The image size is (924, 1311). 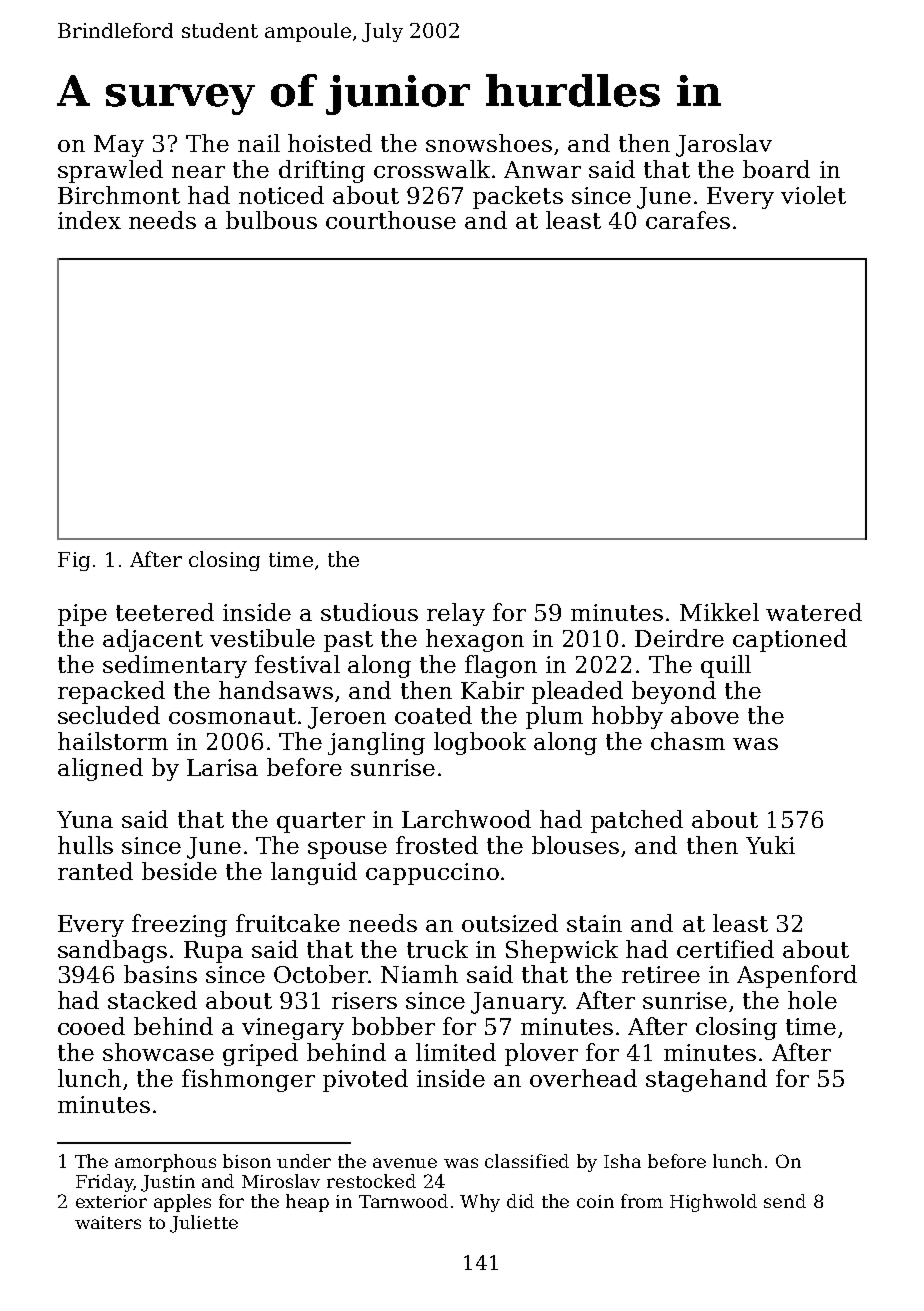 I want to click on waiters, so click(x=108, y=1222).
